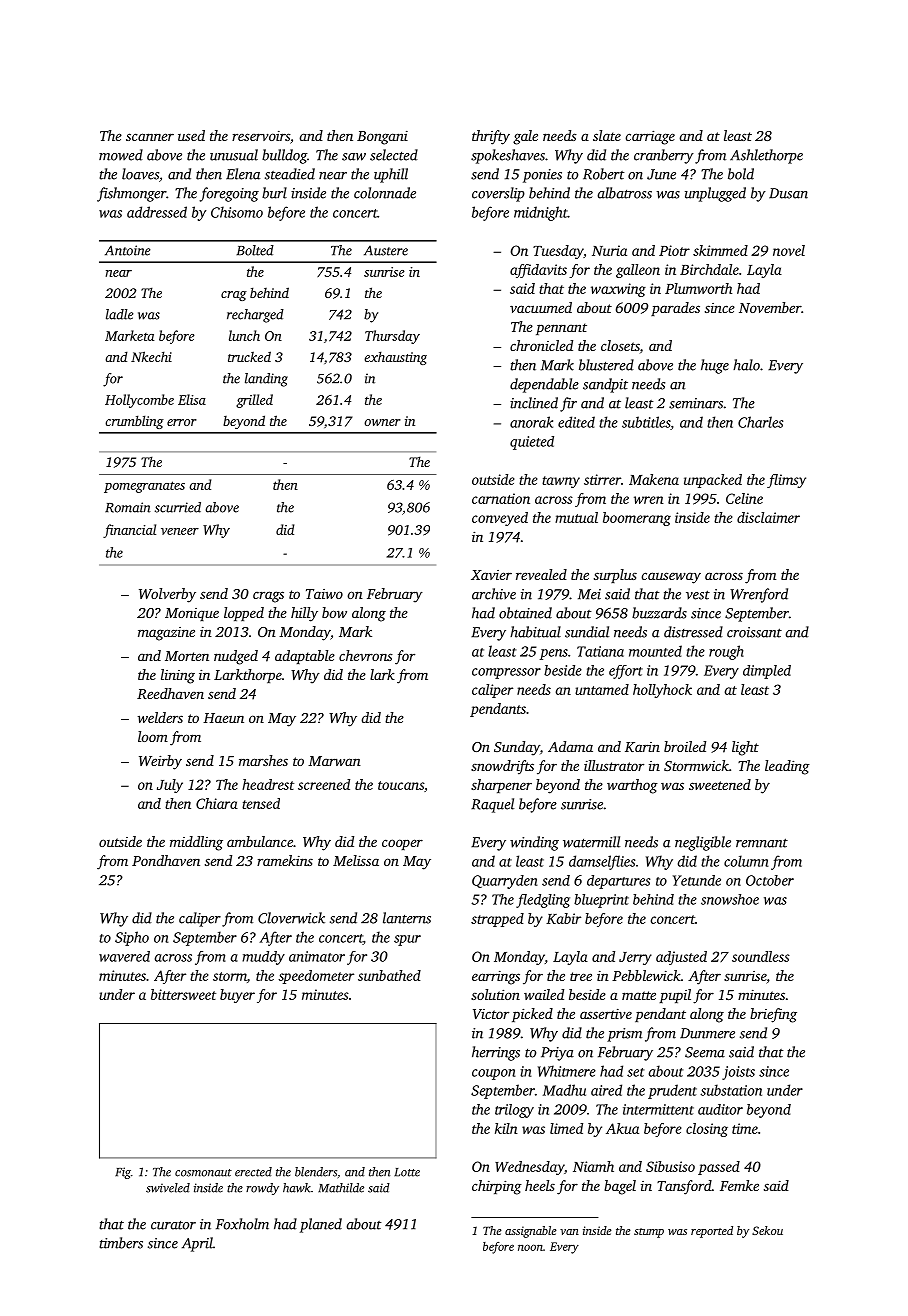  What do you see at coordinates (366, 655) in the screenshot?
I see `chevrons` at bounding box center [366, 655].
